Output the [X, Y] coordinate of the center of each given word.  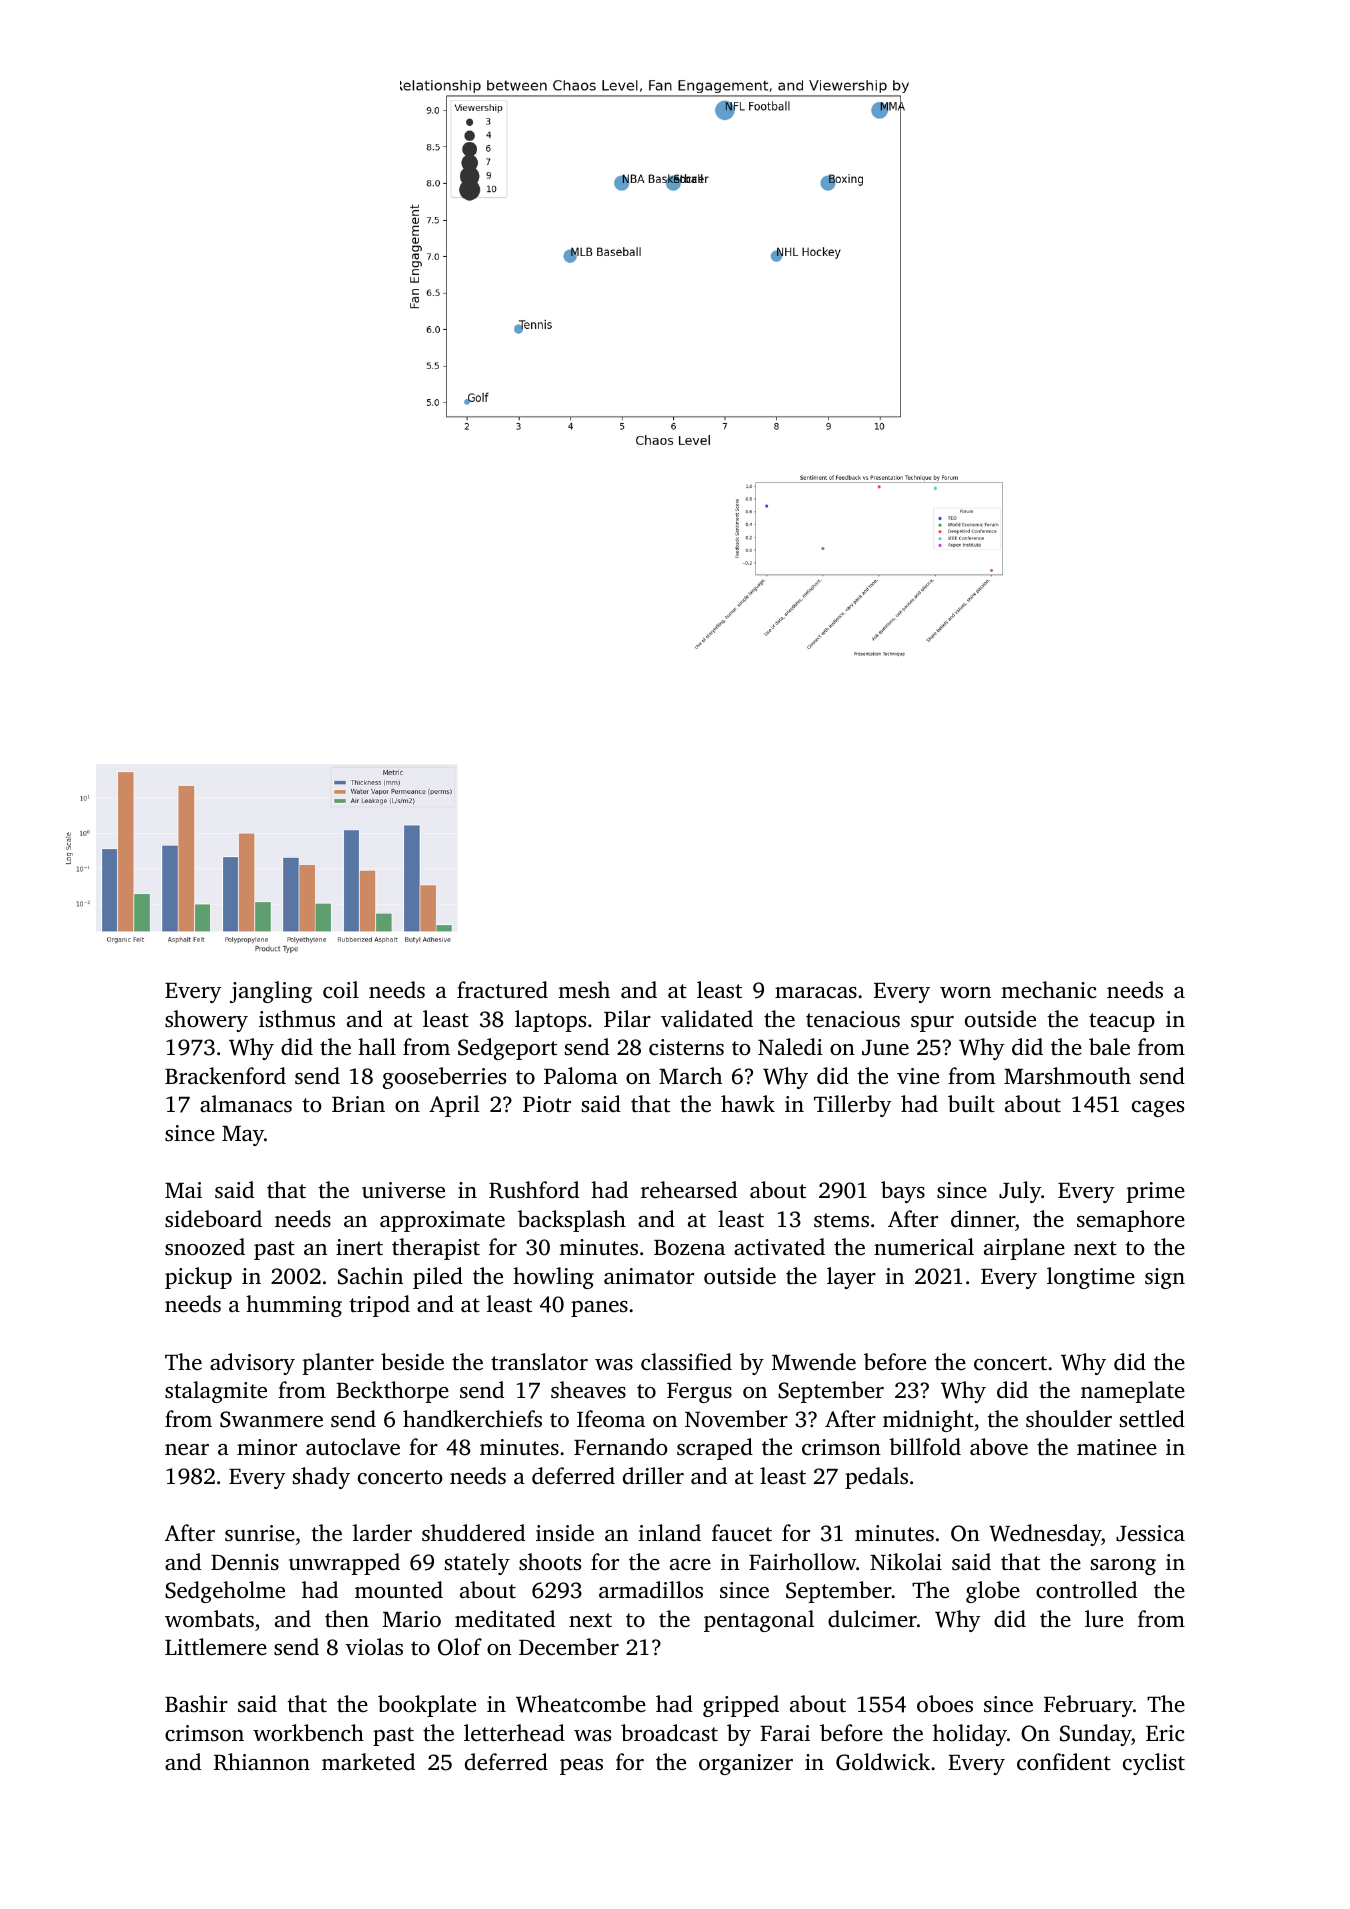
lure [1104, 1618]
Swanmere [271, 1419]
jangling [271, 992]
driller [653, 1475]
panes [599, 1309]
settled [1152, 1419]
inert [359, 1247]
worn [965, 992]
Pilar [627, 1018]
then [347, 1618]
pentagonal [759, 1621]
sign [1165, 1278]
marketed [368, 1761]
